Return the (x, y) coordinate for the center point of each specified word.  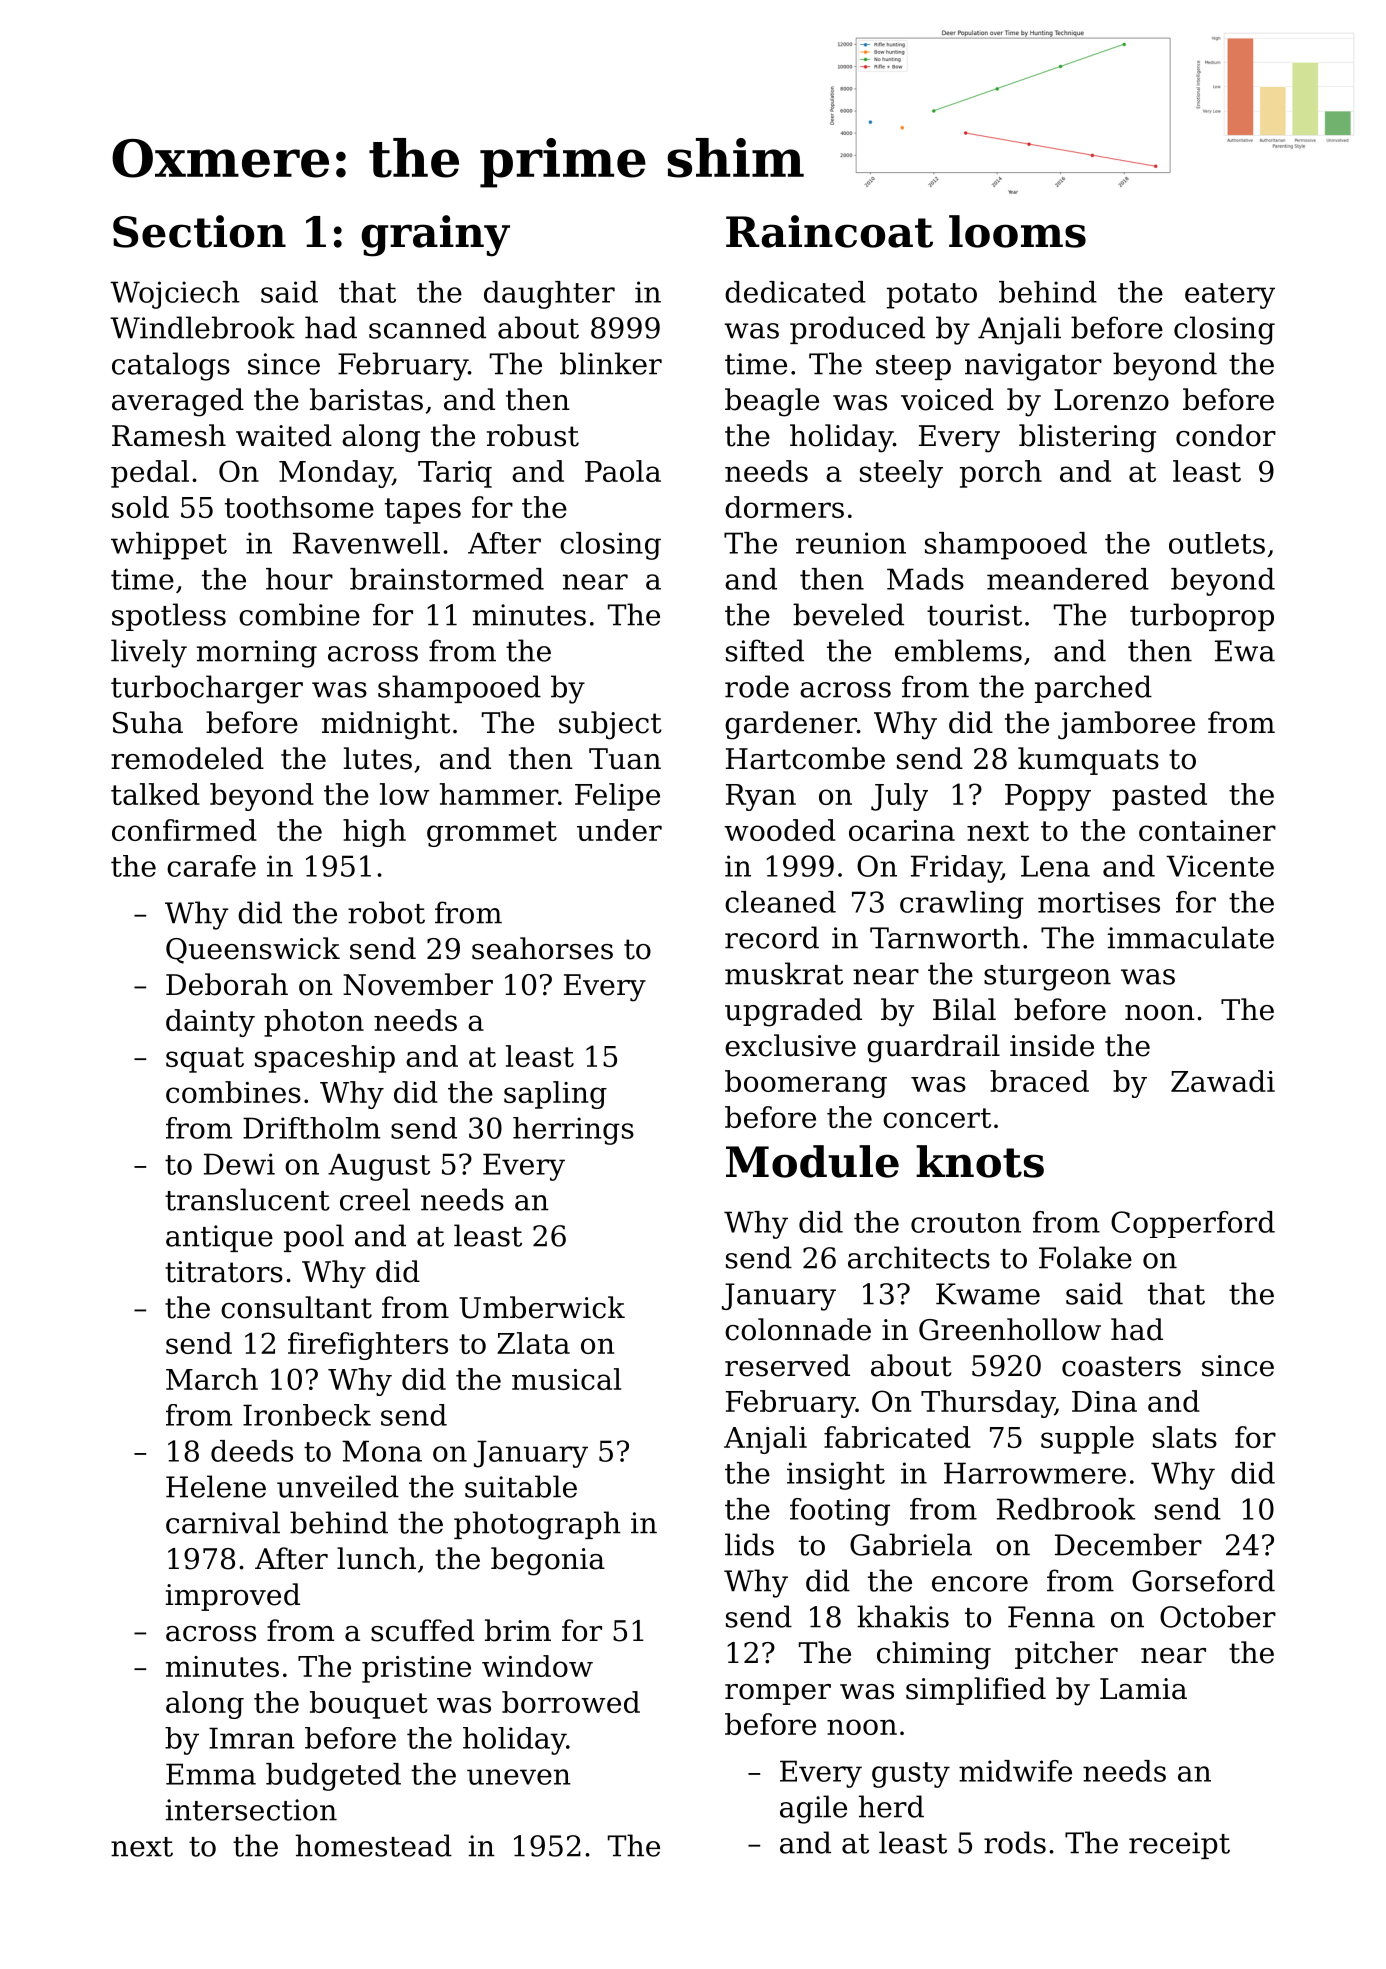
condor (1226, 435)
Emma (211, 1774)
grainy (435, 236)
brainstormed (447, 579)
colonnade (798, 1329)
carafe (211, 866)
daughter (549, 295)
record (772, 937)
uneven (519, 1777)
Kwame (988, 1294)
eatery (1230, 296)
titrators (224, 1272)
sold (140, 507)
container (1207, 830)
